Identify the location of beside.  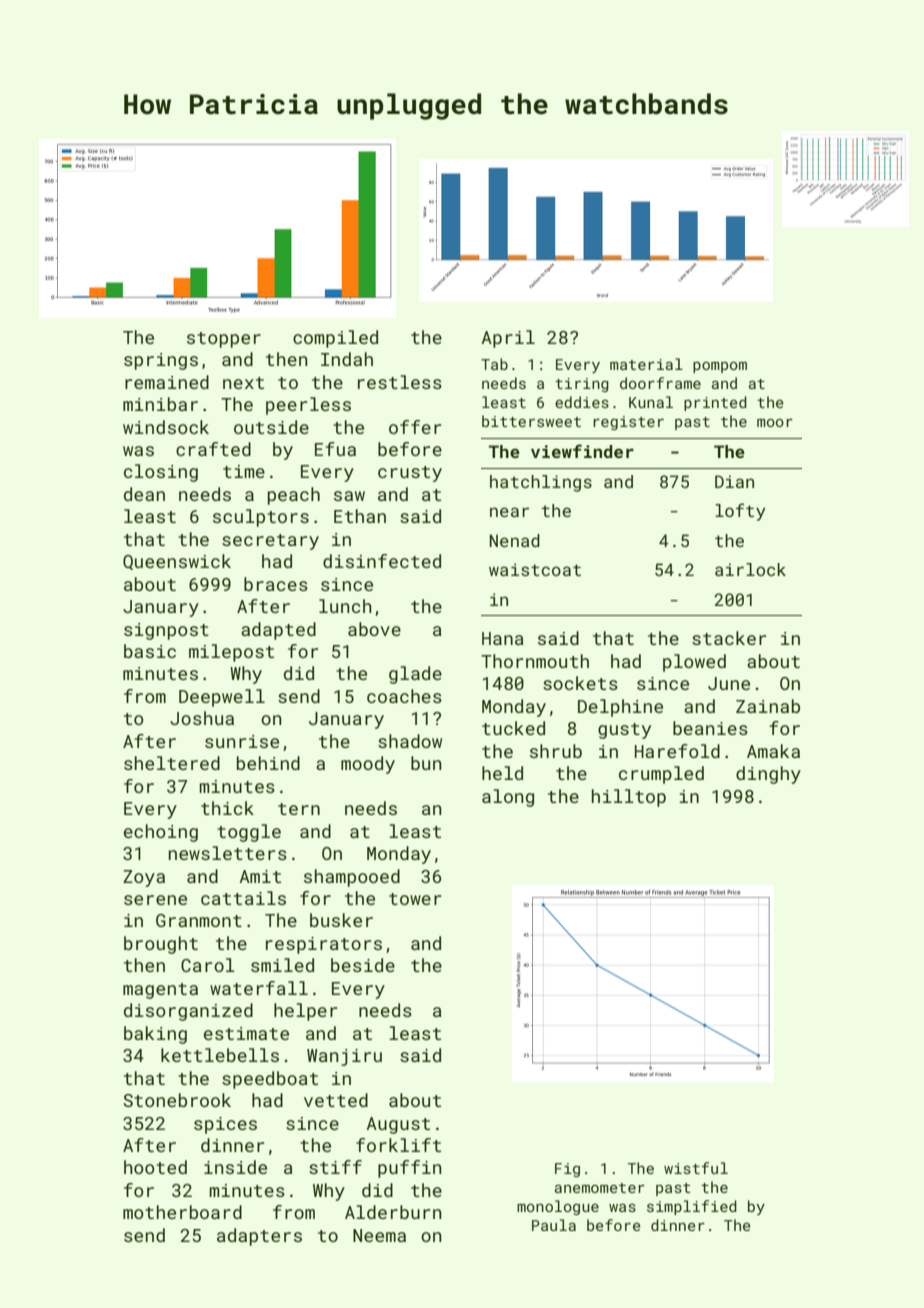
(363, 965).
